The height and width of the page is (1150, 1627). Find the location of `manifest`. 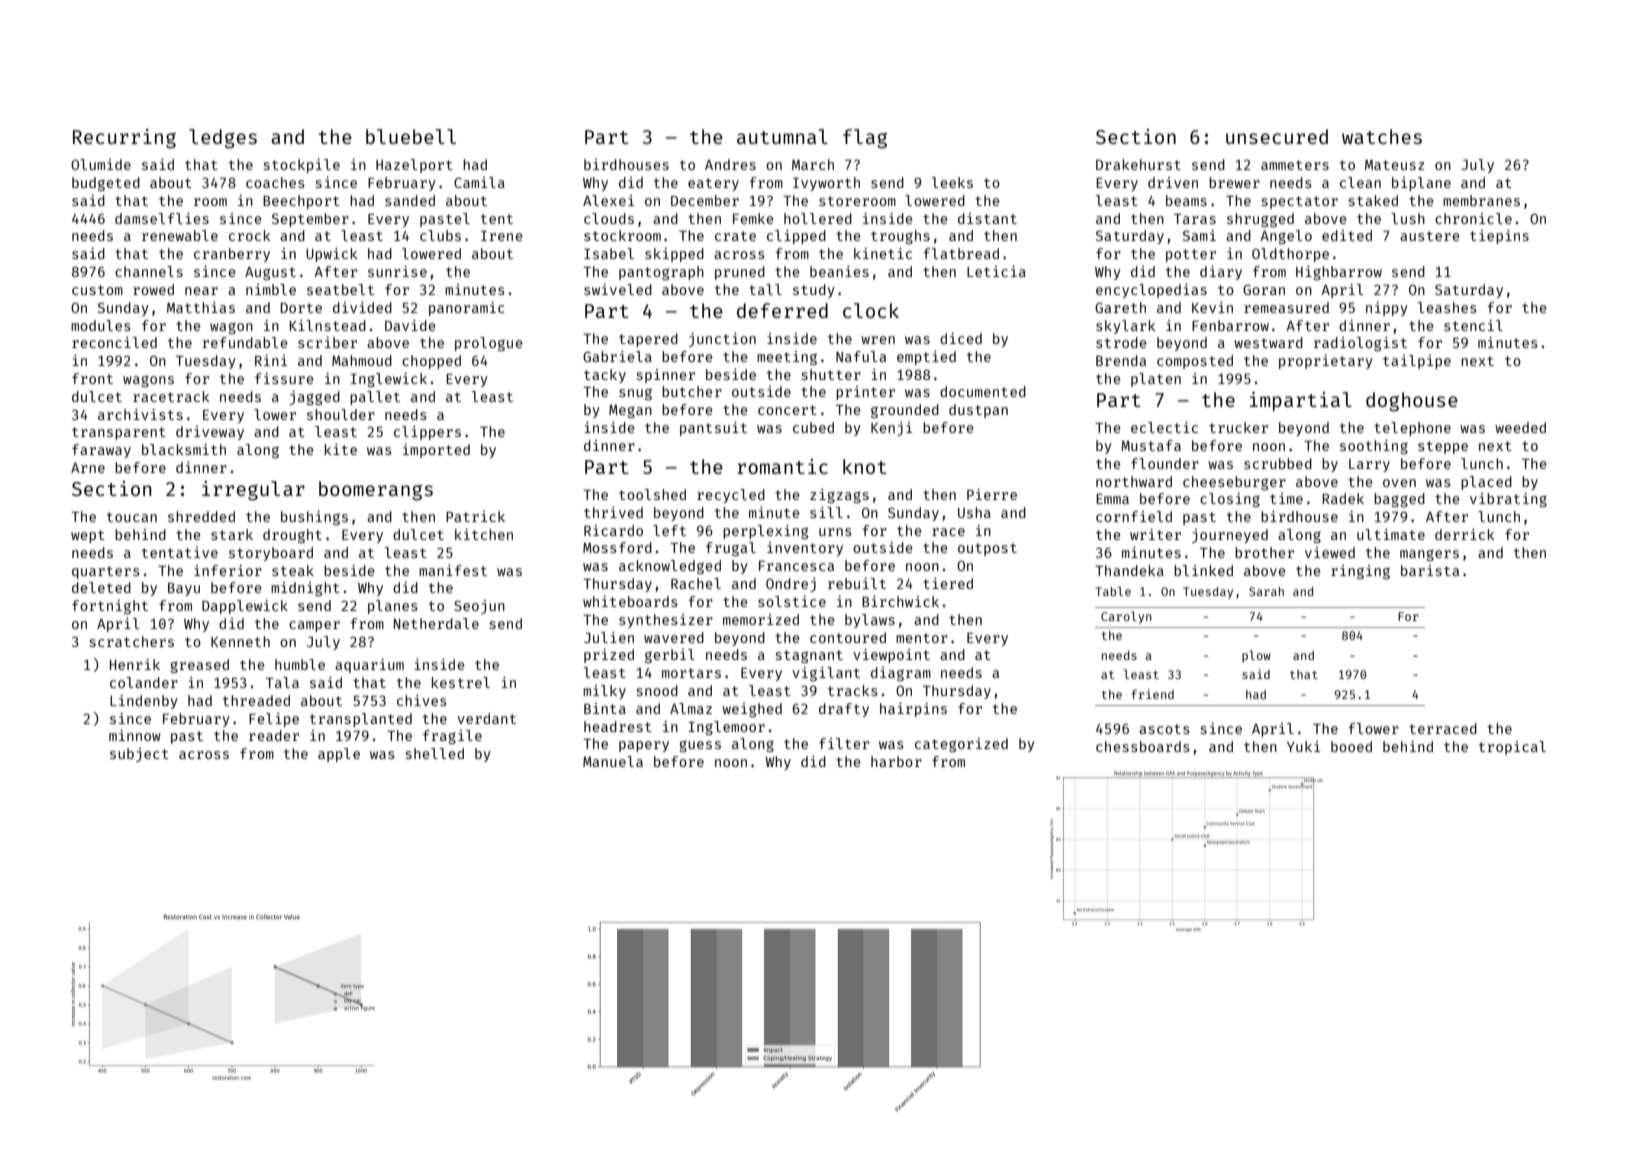

manifest is located at coordinates (453, 570).
